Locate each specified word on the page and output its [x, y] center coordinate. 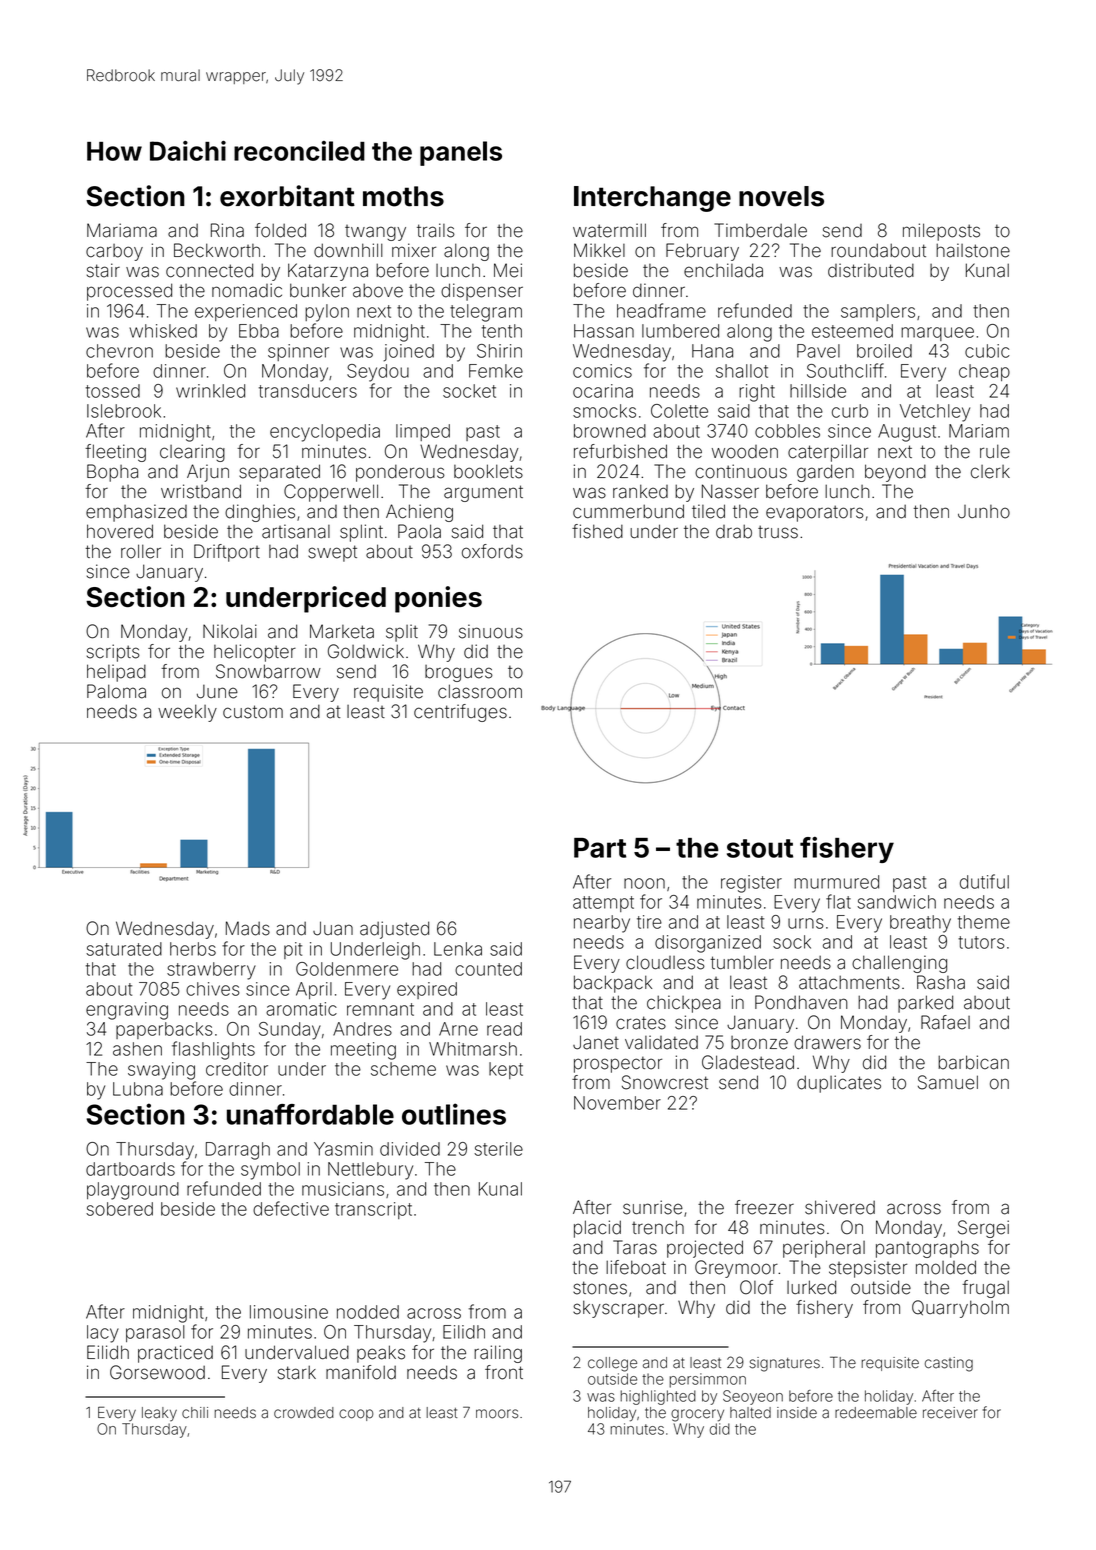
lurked [811, 1287]
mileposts [941, 232]
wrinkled [210, 391]
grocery [697, 1415]
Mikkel [599, 250]
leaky [159, 1414]
